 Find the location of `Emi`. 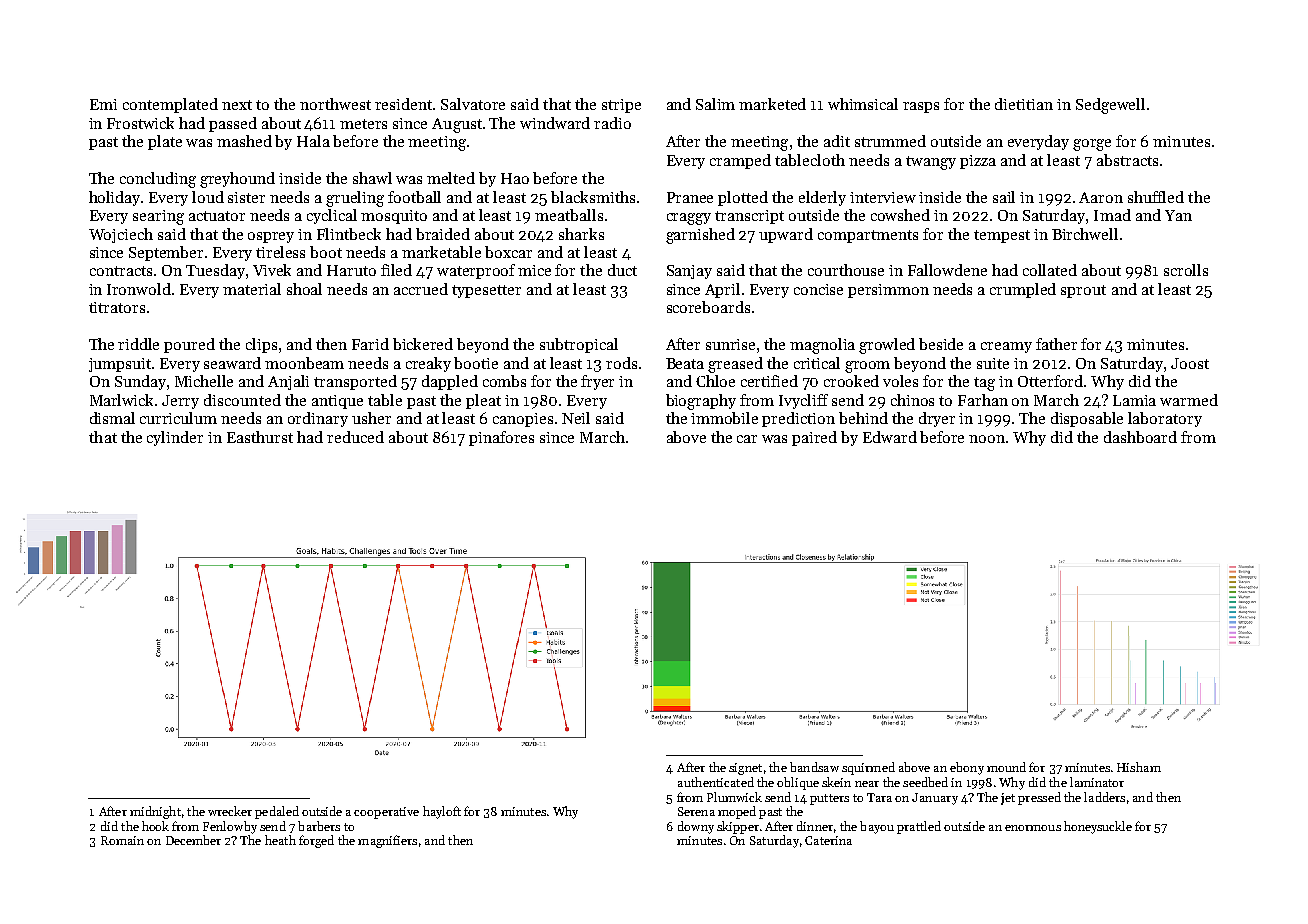

Emi is located at coordinates (103, 104).
